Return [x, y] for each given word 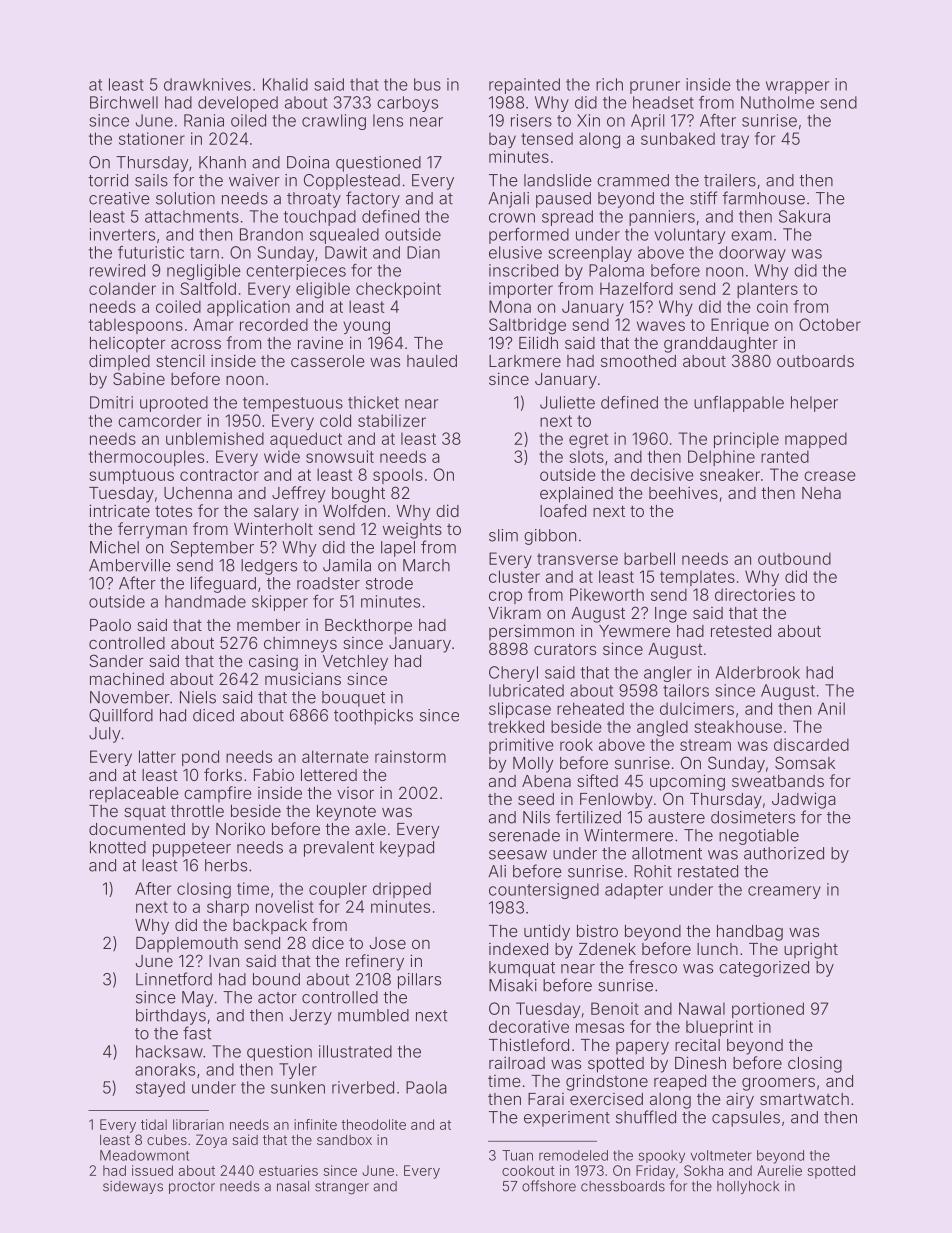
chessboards [623, 1186]
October [830, 324]
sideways [133, 1187]
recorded [274, 324]
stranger [342, 1188]
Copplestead [352, 182]
